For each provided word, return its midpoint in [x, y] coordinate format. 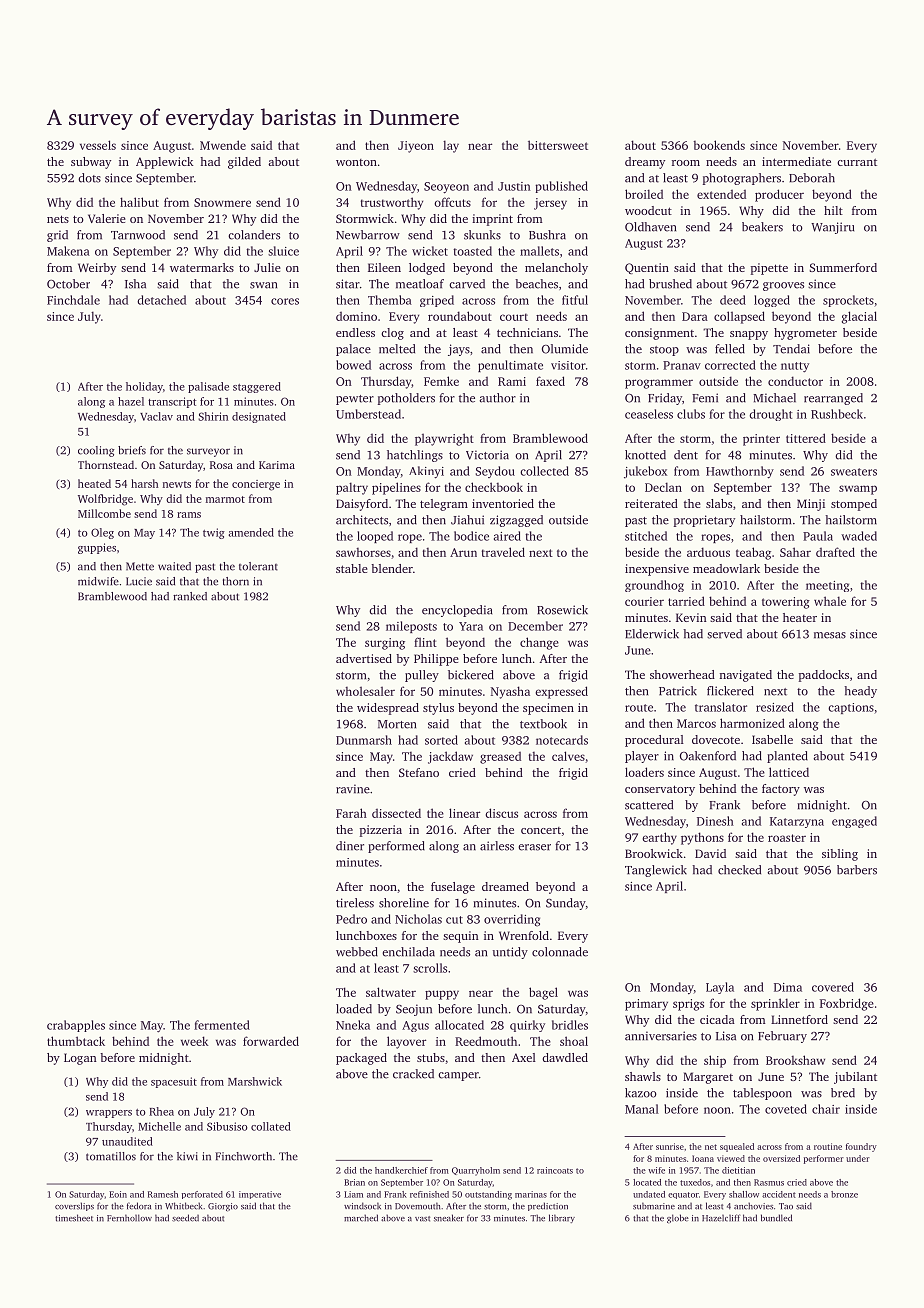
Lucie [139, 581]
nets [58, 219]
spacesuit [174, 1082]
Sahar [795, 552]
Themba [390, 300]
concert [541, 830]
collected [544, 471]
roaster [787, 838]
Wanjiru [832, 228]
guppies [97, 548]
